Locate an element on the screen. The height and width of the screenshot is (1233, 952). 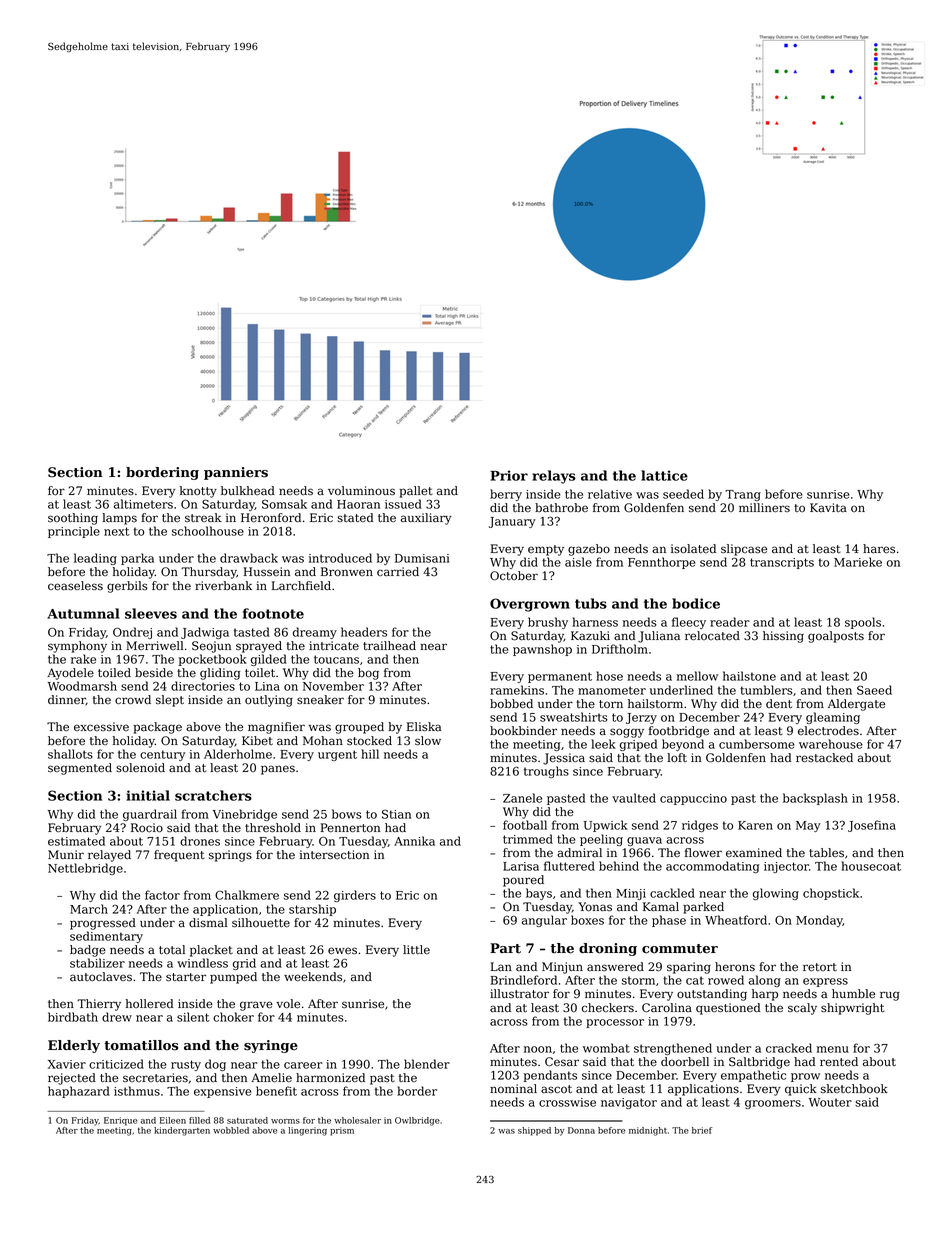
trimmed is located at coordinates (528, 839).
